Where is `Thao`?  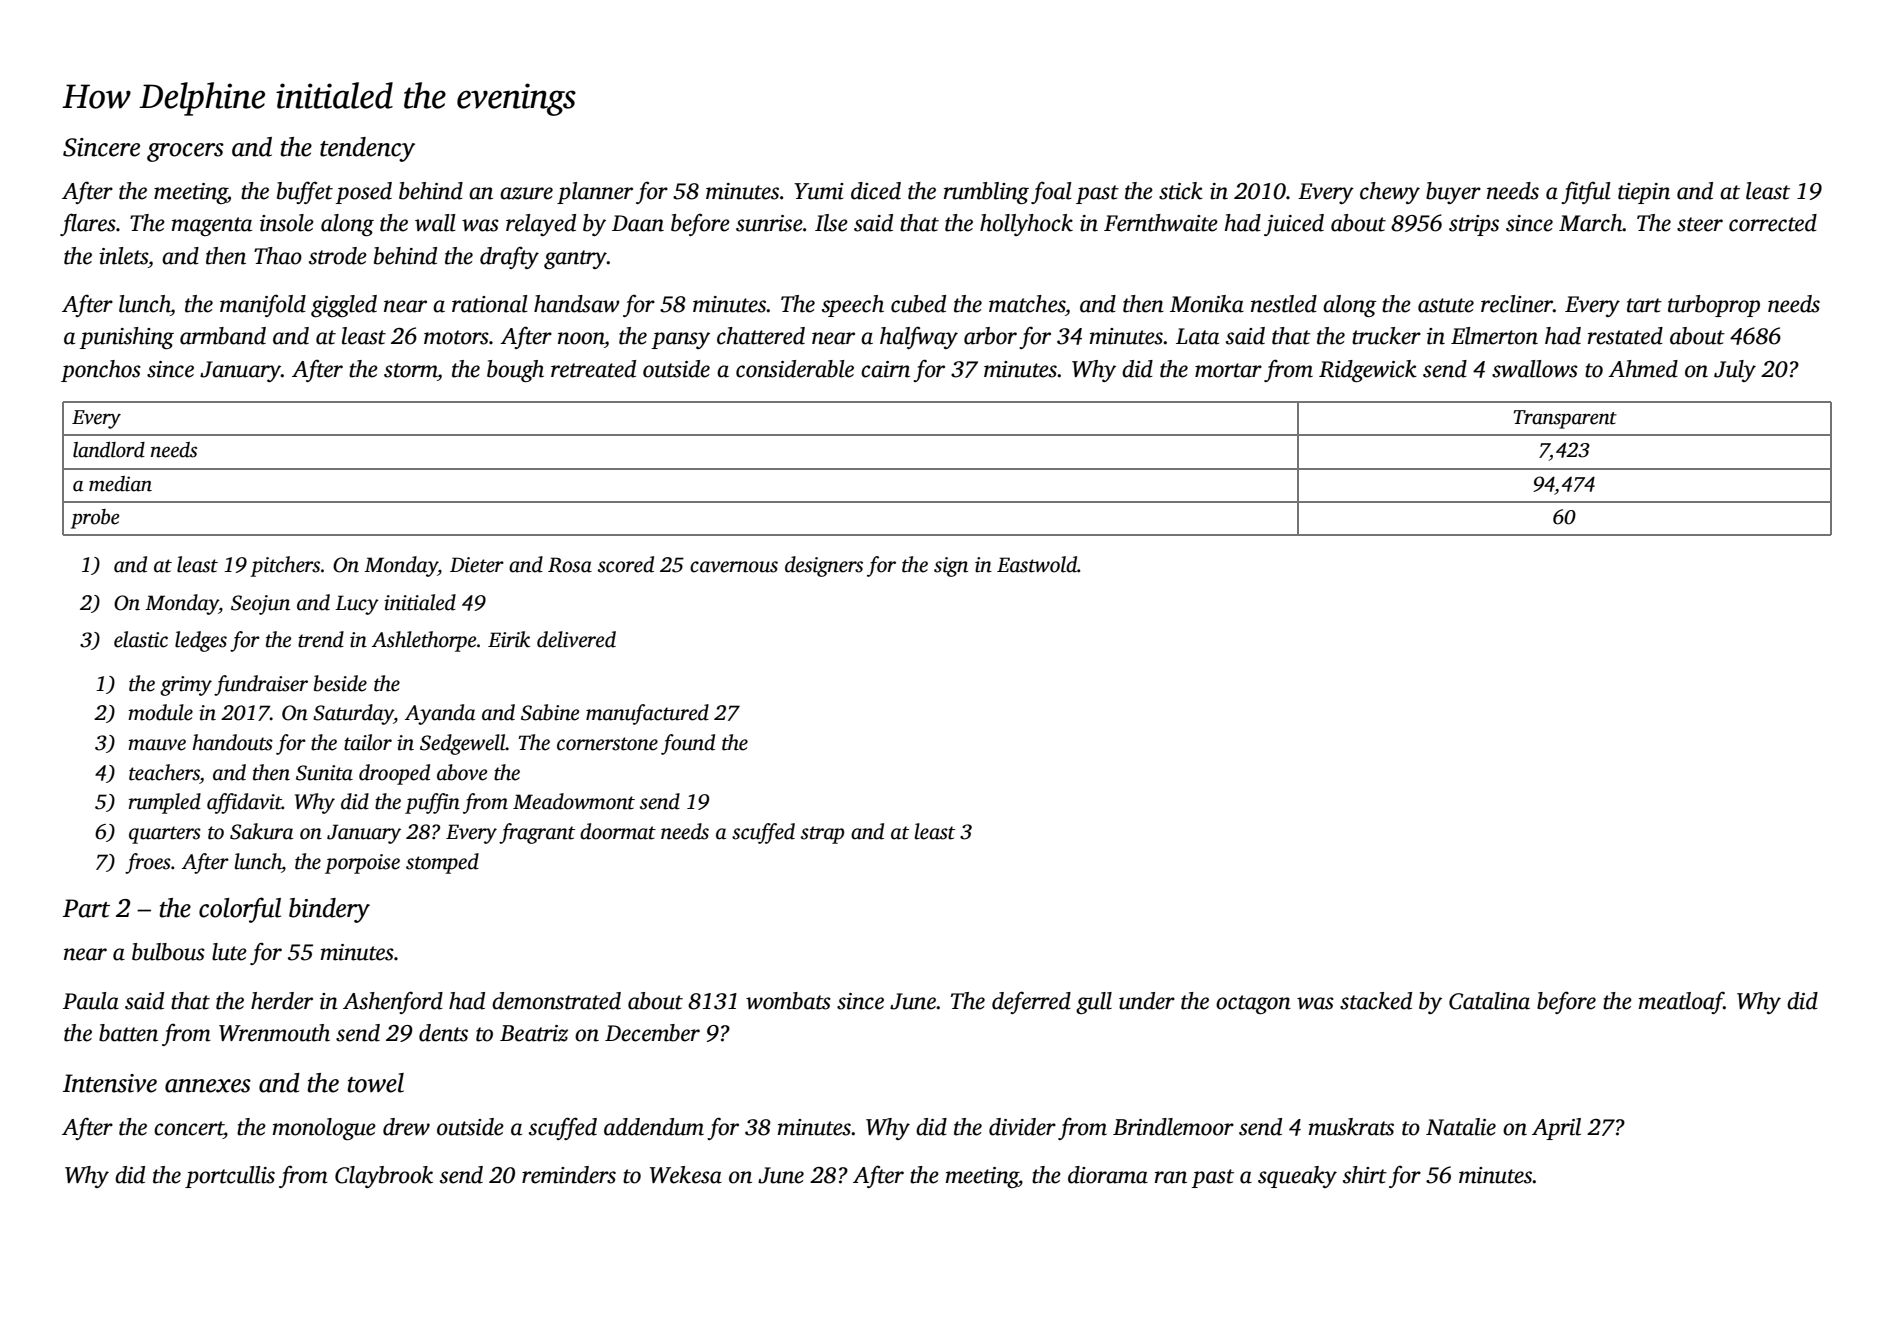
Thao is located at coordinates (278, 256).
